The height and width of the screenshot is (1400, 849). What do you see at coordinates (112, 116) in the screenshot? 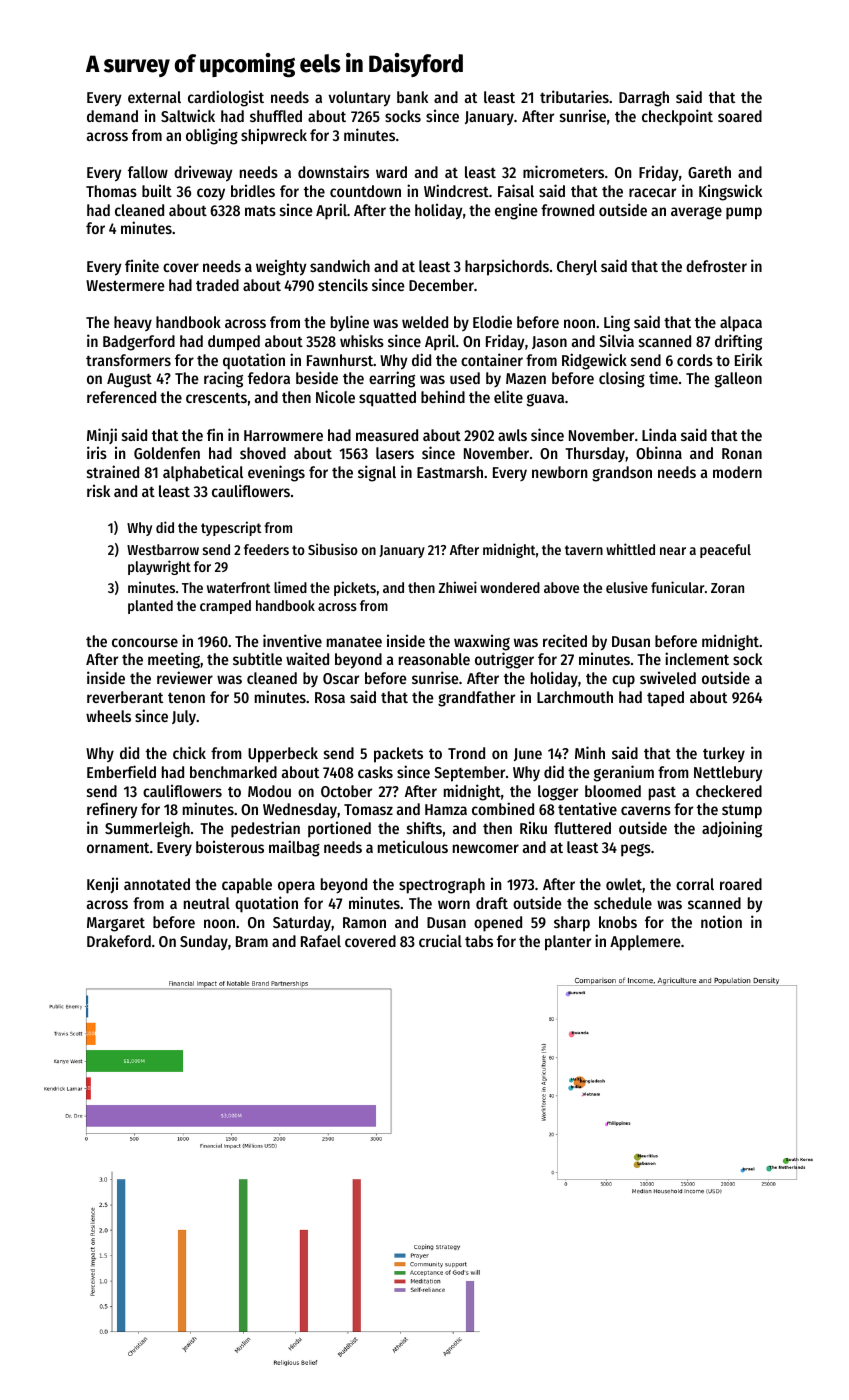
I see `demand` at bounding box center [112, 116].
